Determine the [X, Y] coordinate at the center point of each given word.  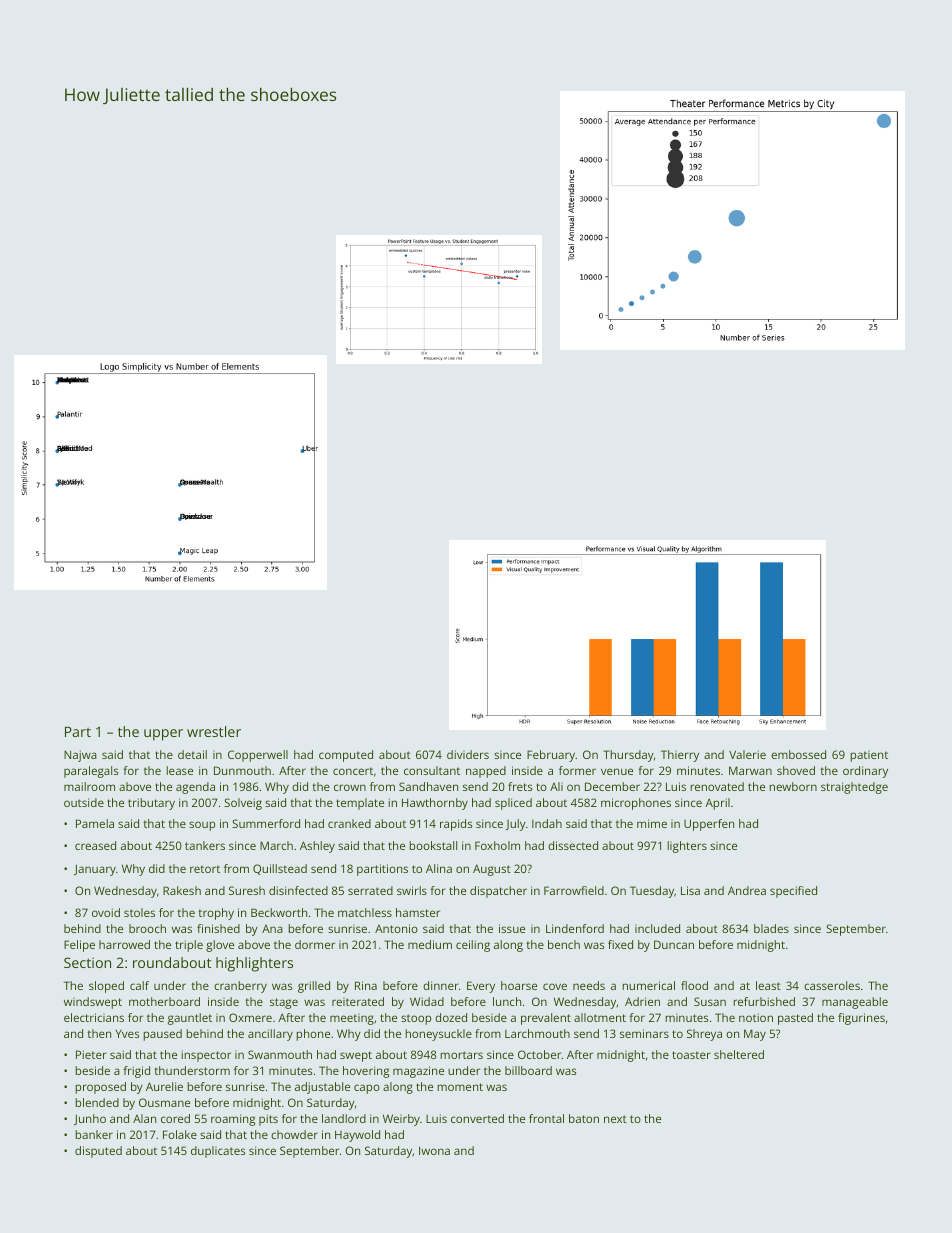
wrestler [214, 731]
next [615, 1119]
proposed [100, 1088]
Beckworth [279, 912]
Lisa [690, 890]
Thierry [680, 756]
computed [346, 756]
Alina [439, 868]
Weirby [401, 1120]
